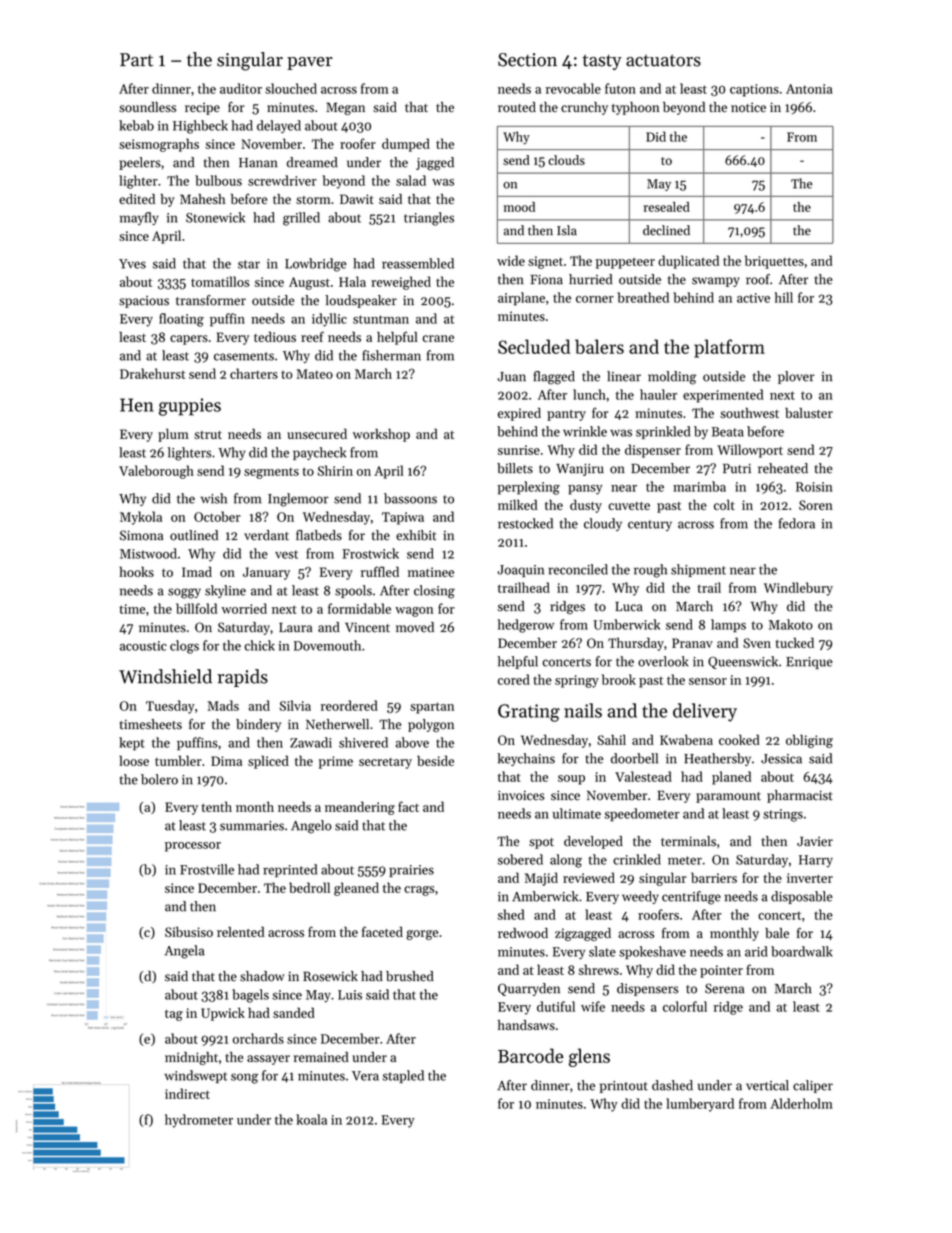 The height and width of the screenshot is (1233, 952). Describe the element at coordinates (207, 869) in the screenshot. I see `Frostville` at that location.
